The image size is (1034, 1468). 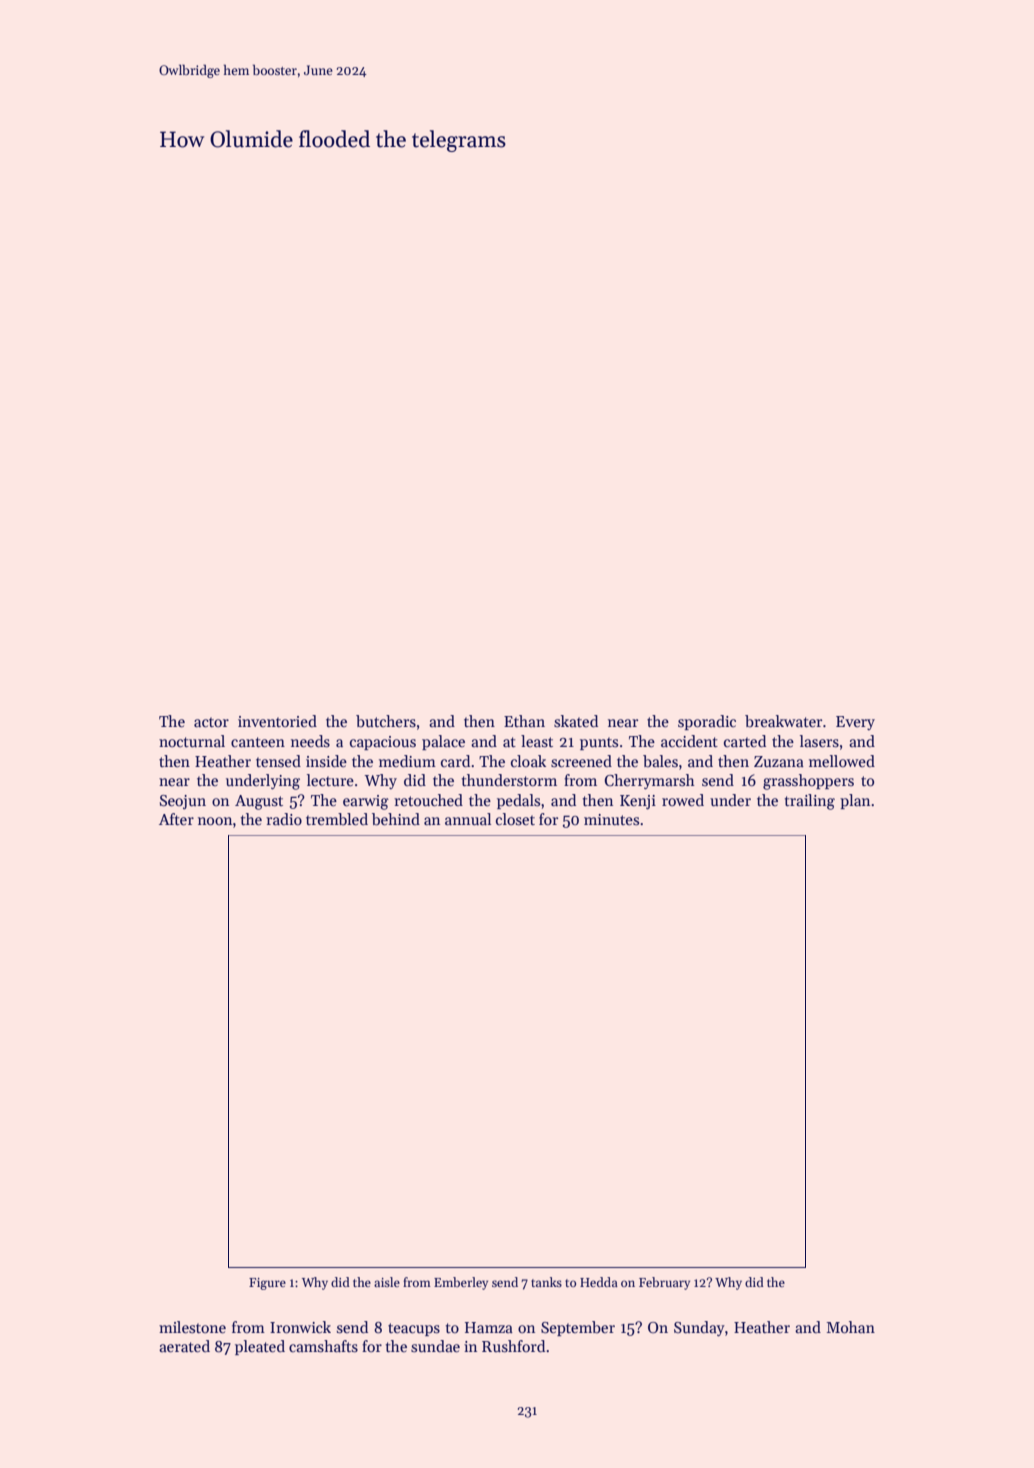 What do you see at coordinates (396, 819) in the page?
I see `behind` at bounding box center [396, 819].
